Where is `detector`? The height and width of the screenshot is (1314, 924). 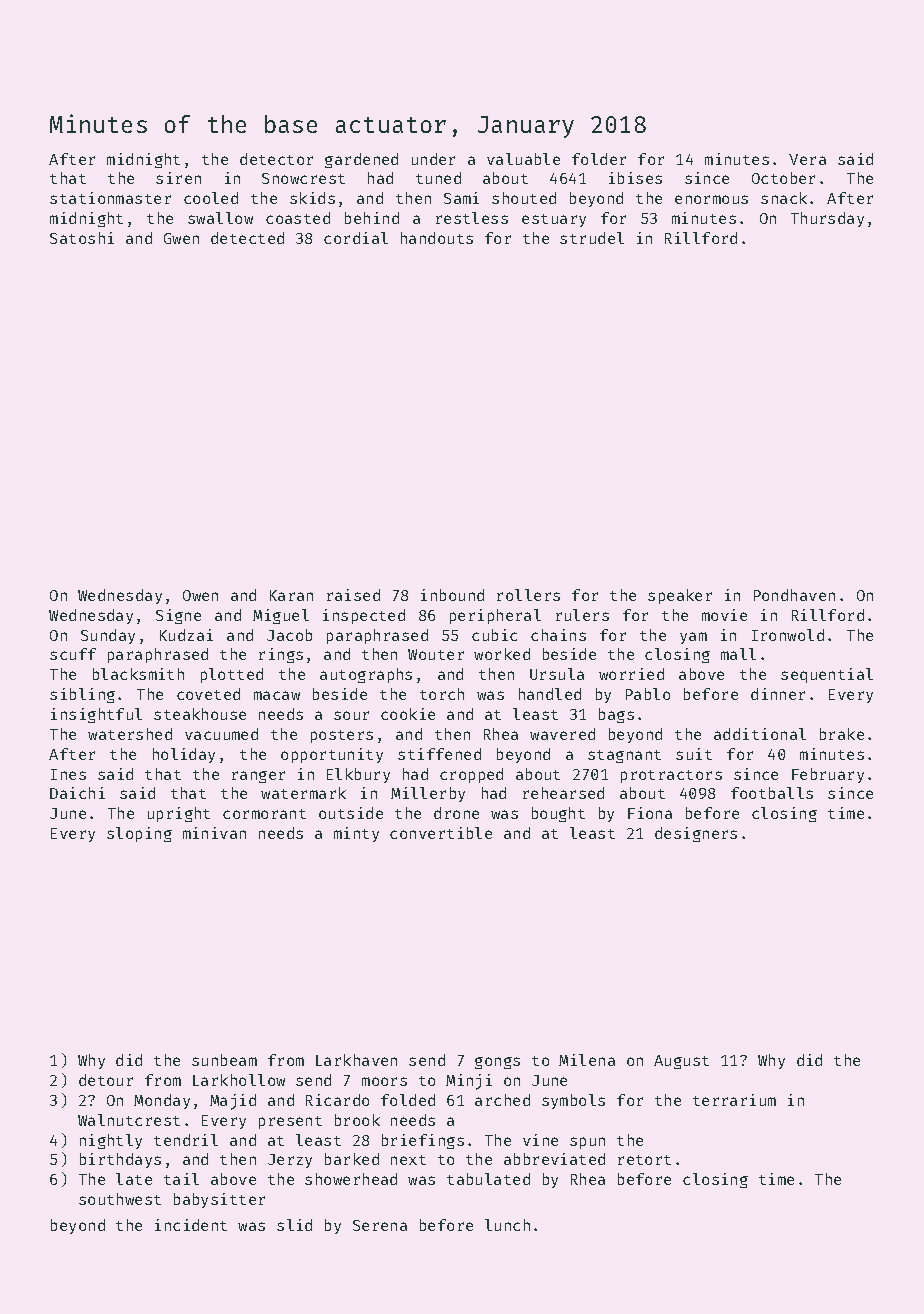
detector is located at coordinates (276, 159).
